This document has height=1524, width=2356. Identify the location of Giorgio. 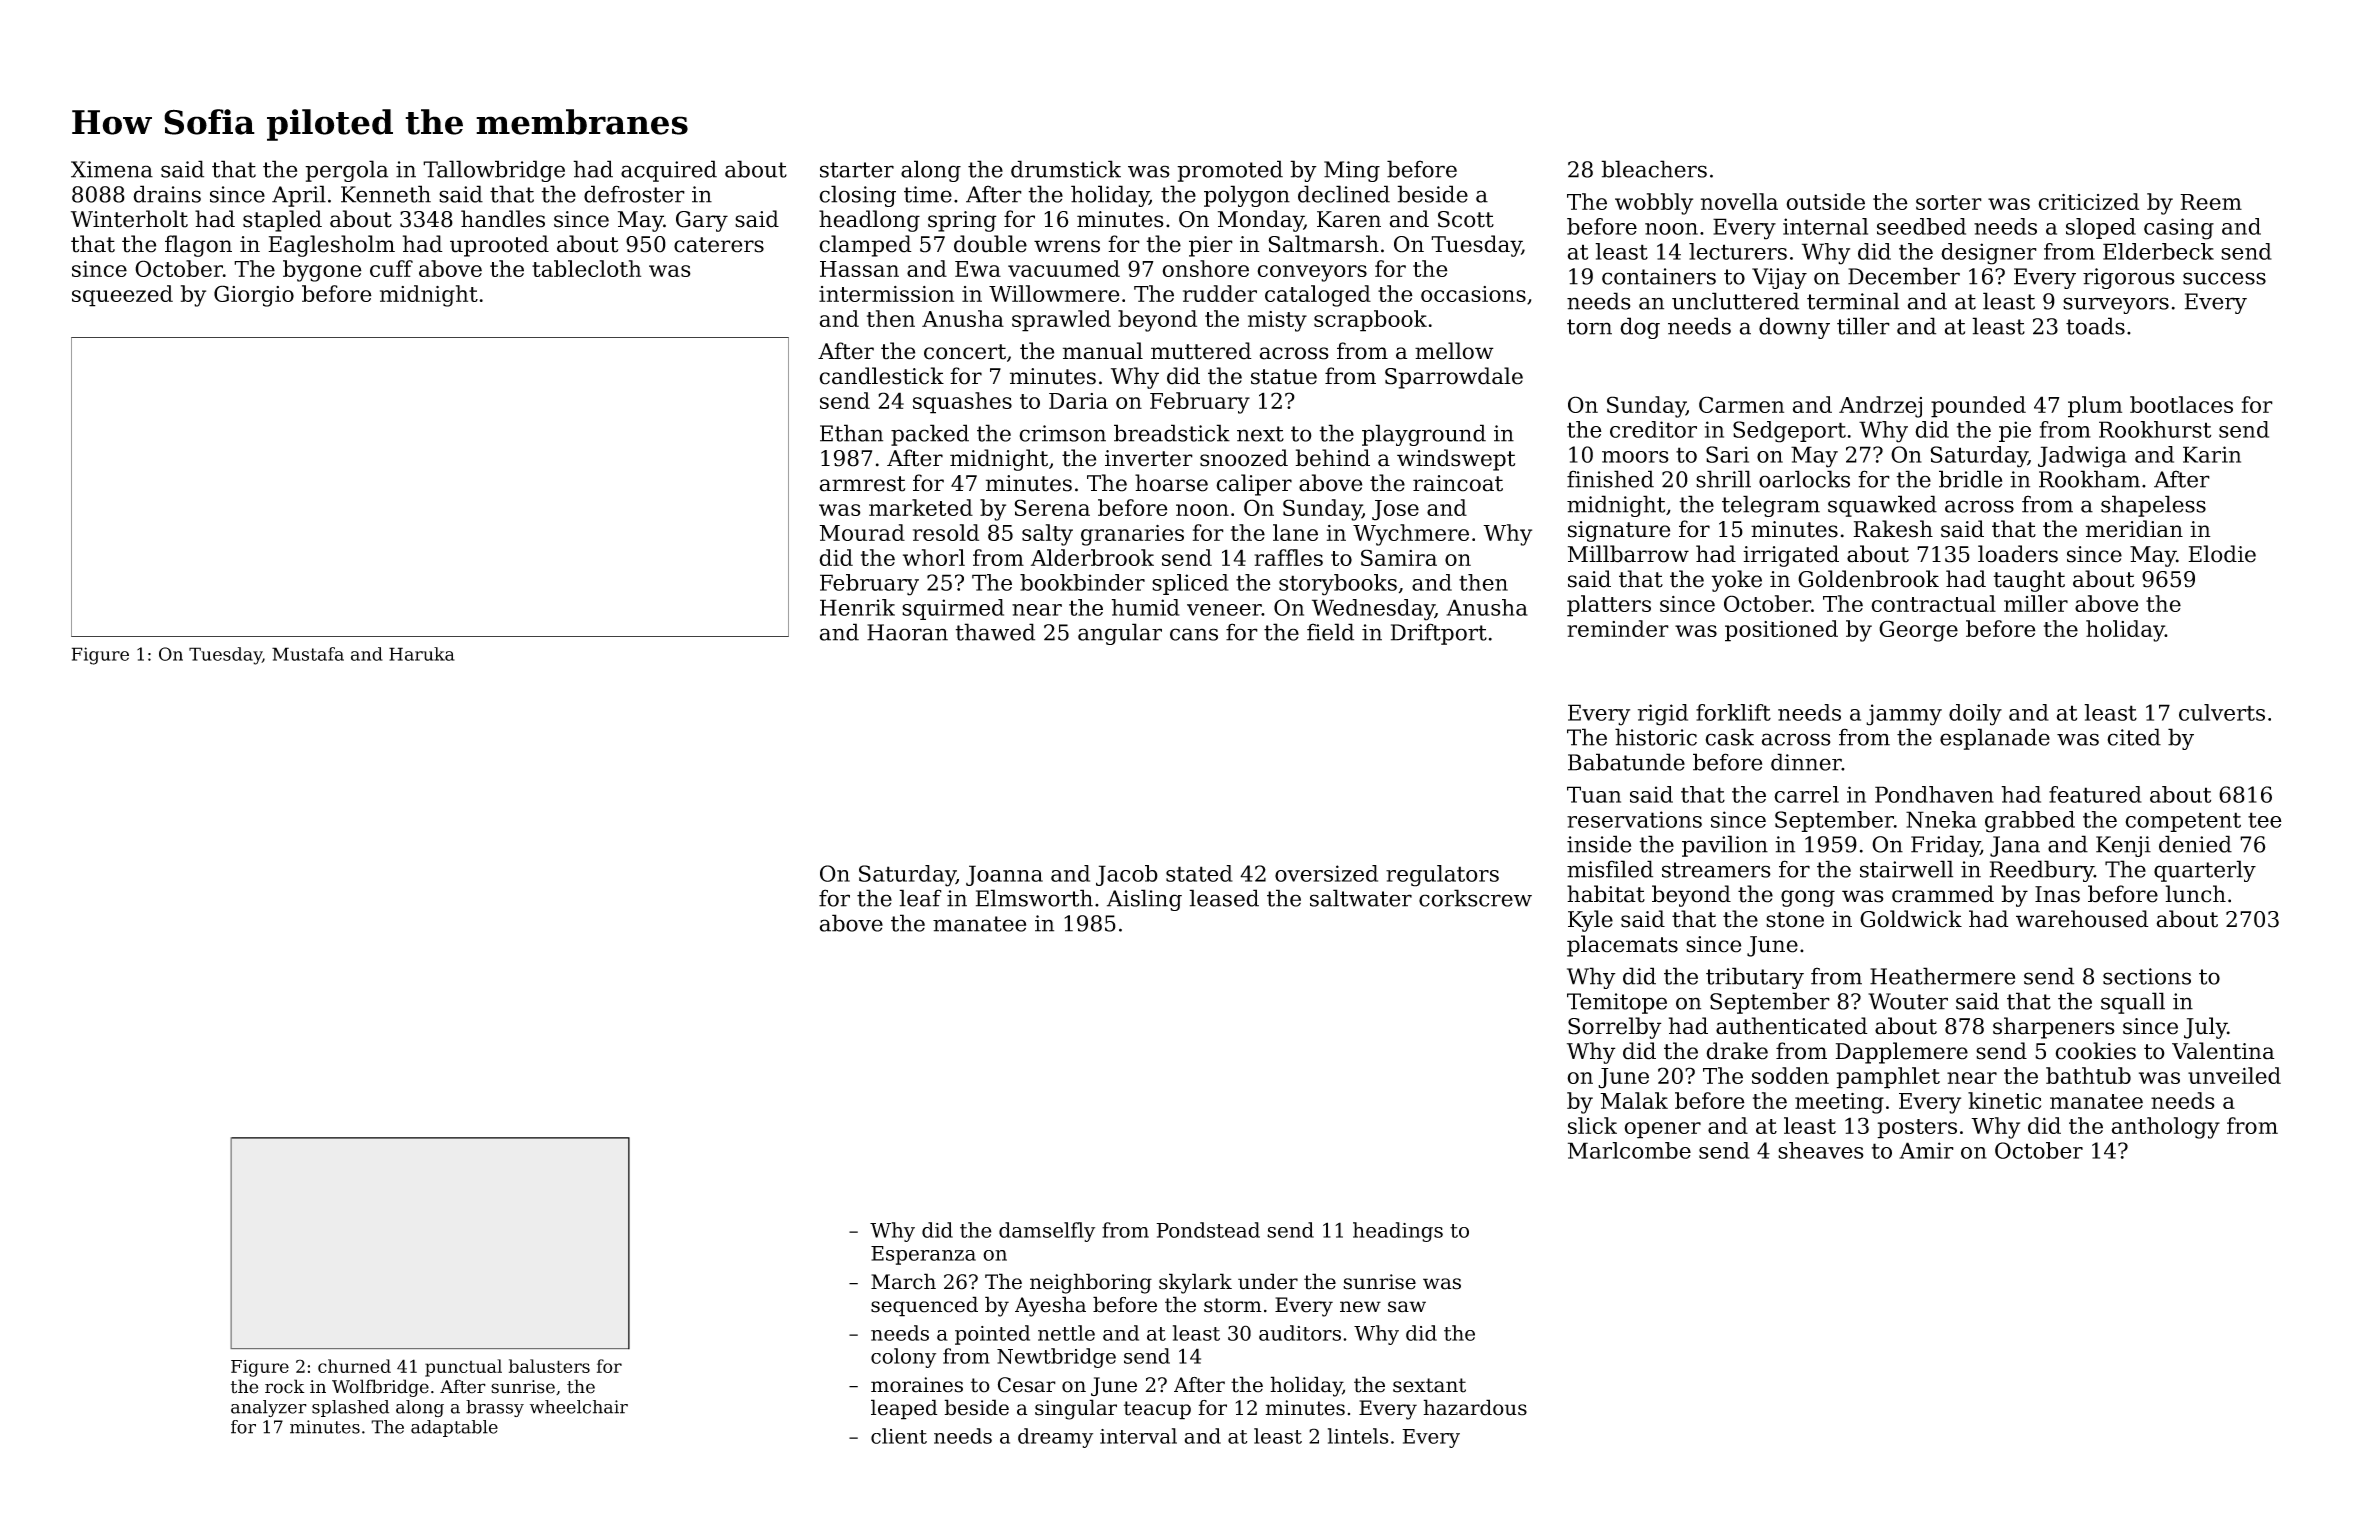
(254, 296).
